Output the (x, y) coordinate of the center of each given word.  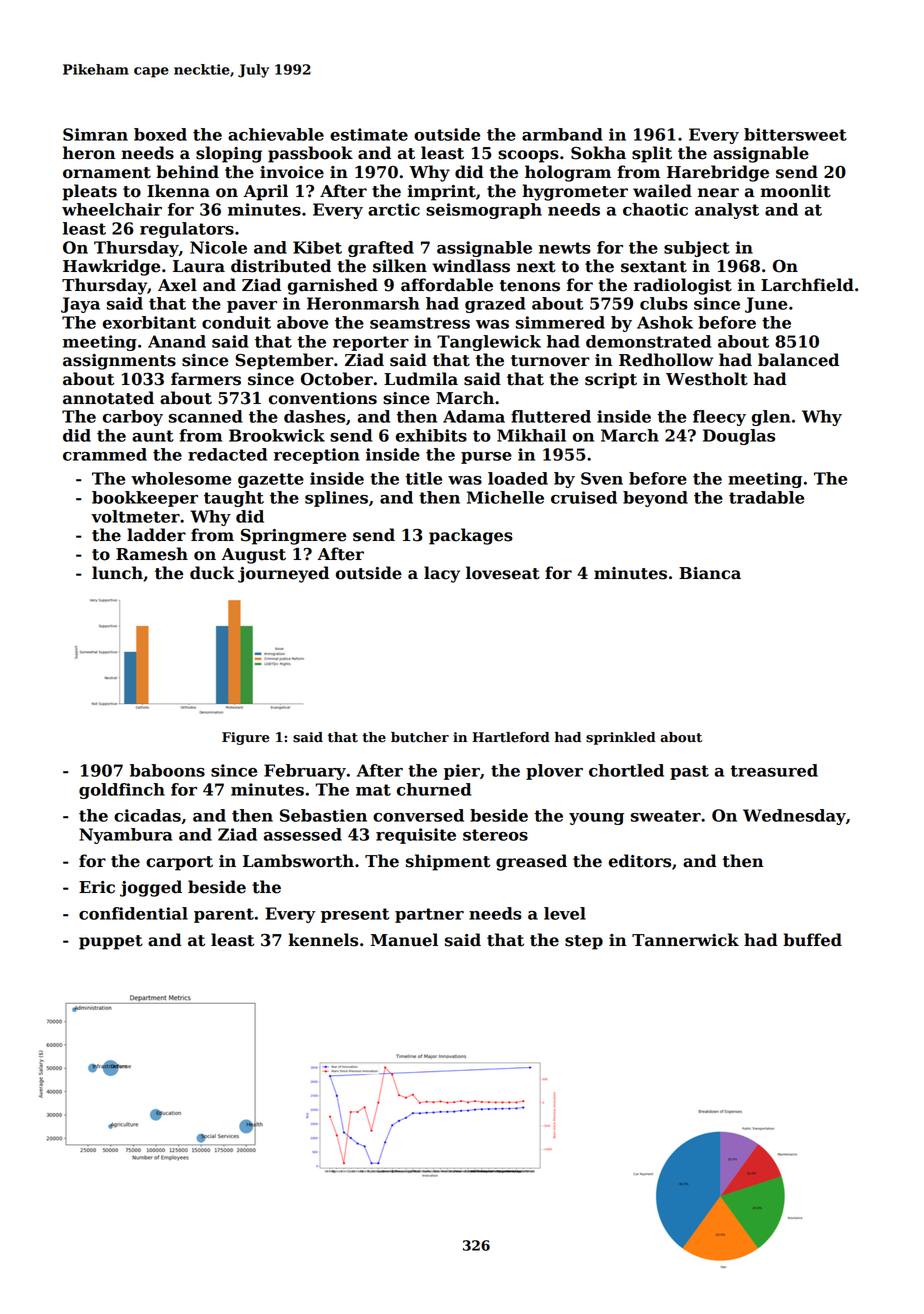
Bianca (710, 573)
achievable (276, 134)
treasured (774, 770)
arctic (394, 209)
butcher (420, 737)
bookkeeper (145, 499)
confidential (133, 913)
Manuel (404, 940)
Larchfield (807, 285)
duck (212, 573)
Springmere (293, 536)
